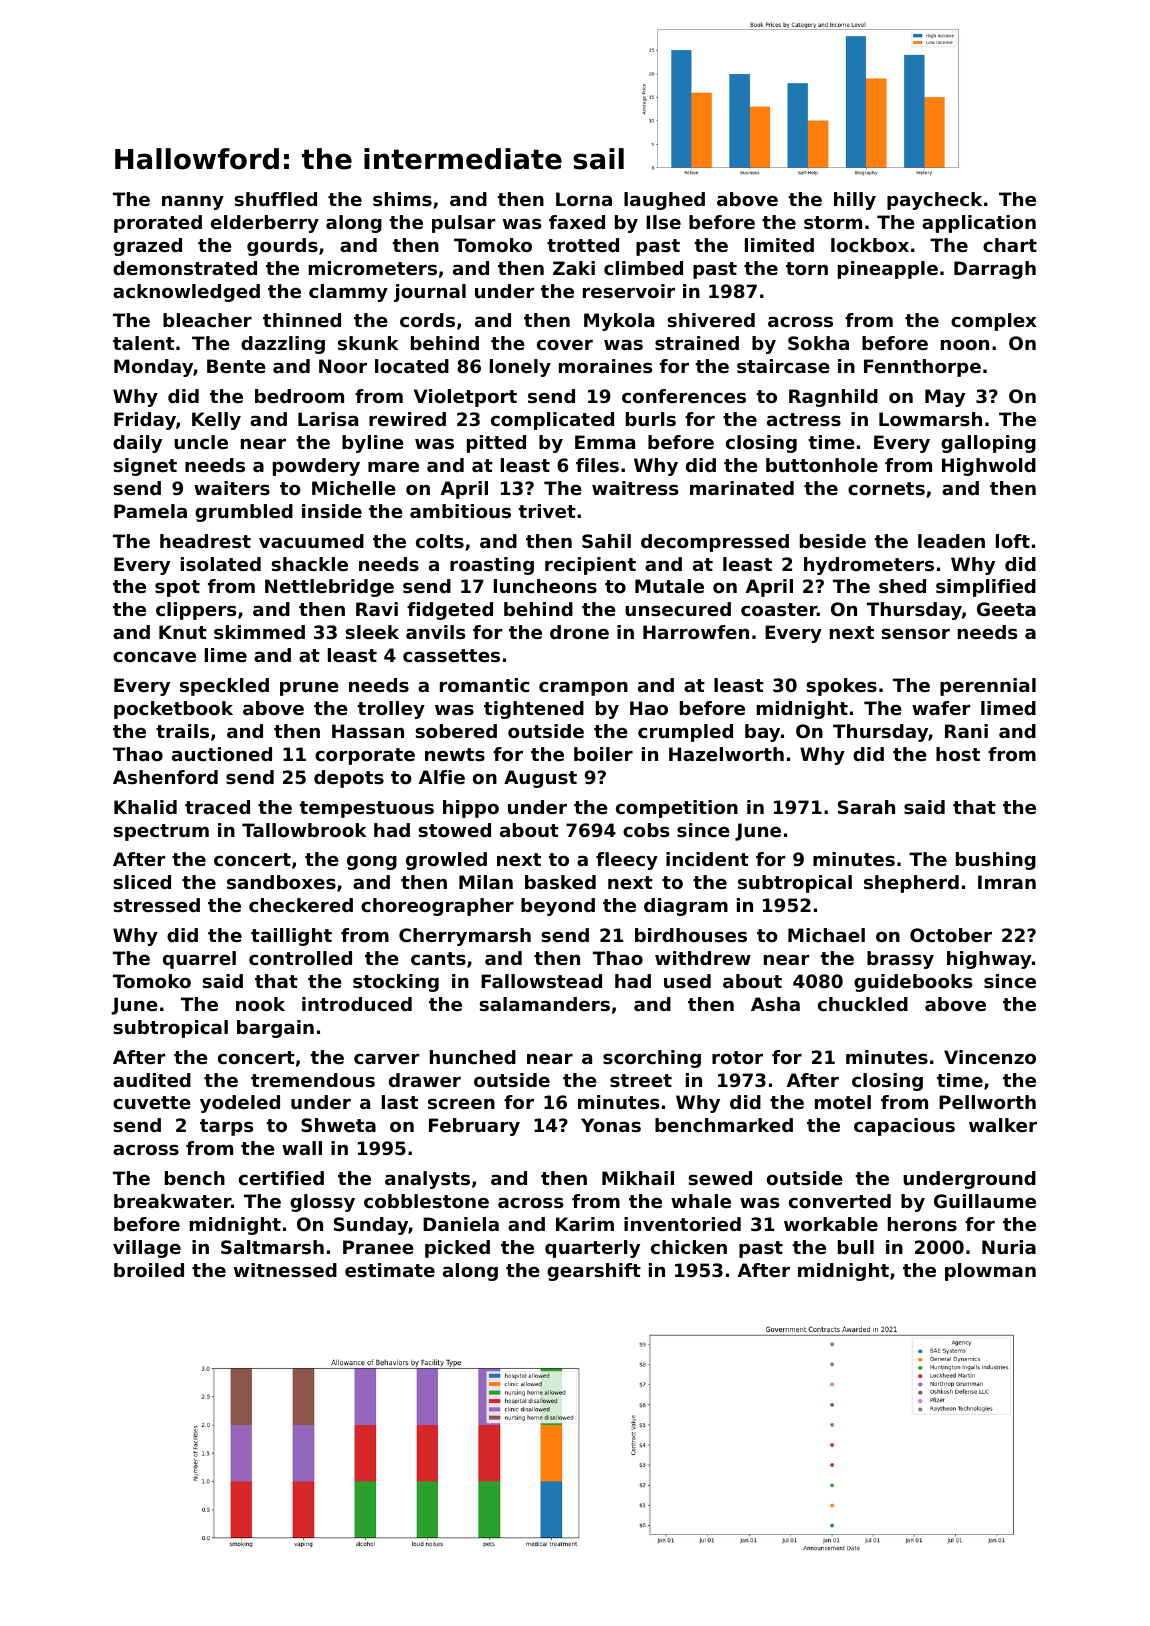  What do you see at coordinates (779, 609) in the screenshot?
I see `coaster` at bounding box center [779, 609].
